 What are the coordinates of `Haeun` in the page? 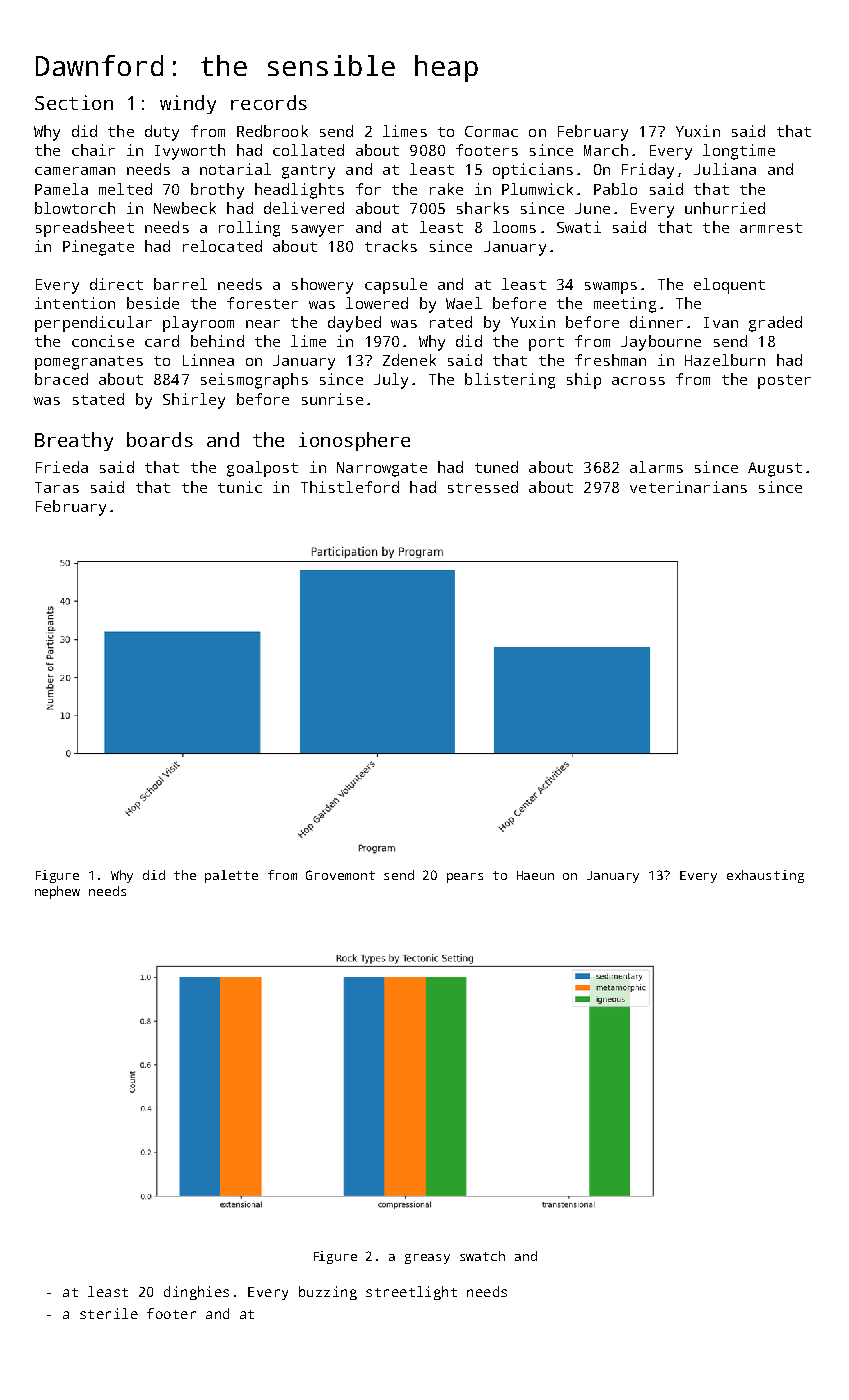 It's located at (535, 875).
